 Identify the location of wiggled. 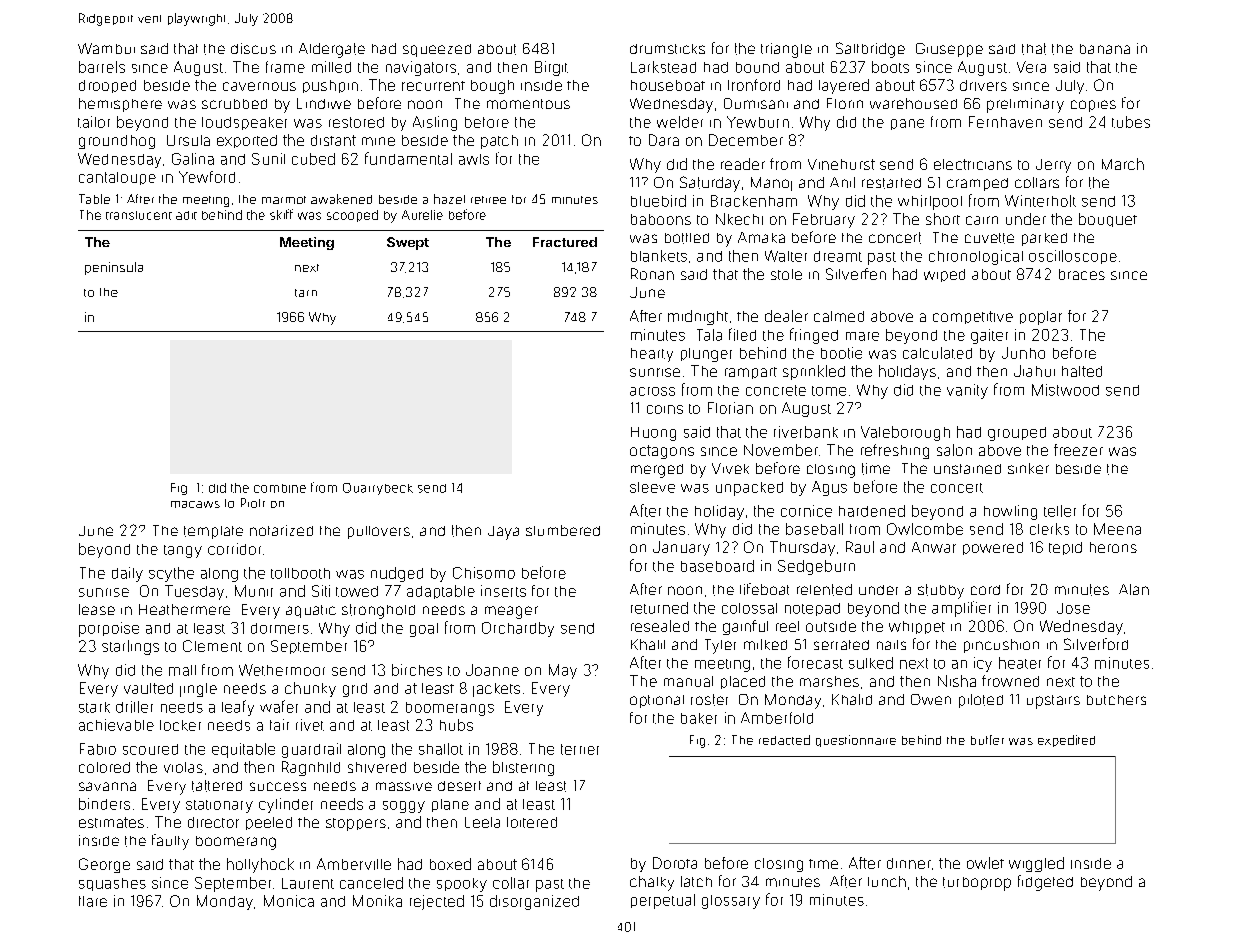
(1036, 864).
